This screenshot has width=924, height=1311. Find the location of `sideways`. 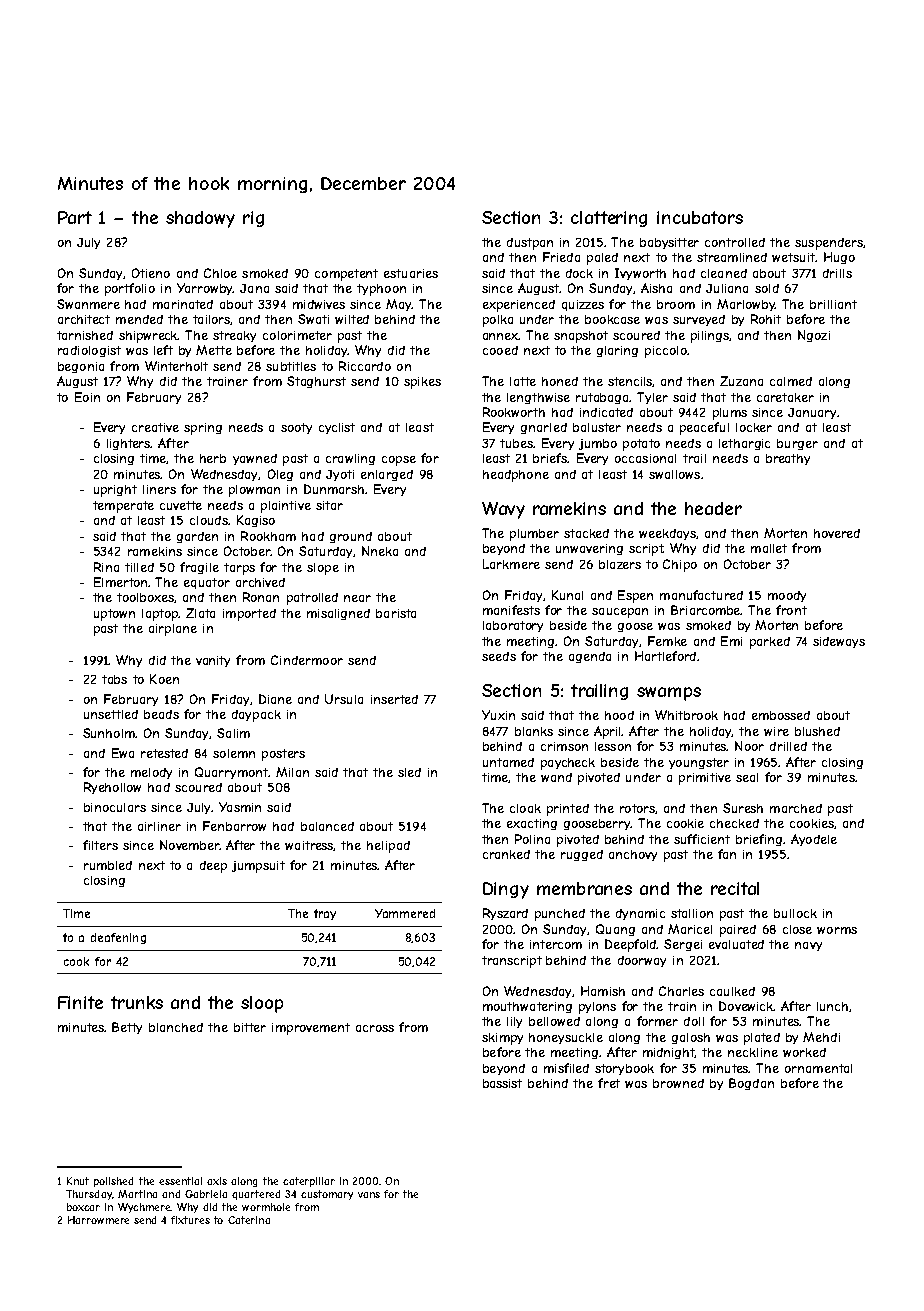

sideways is located at coordinates (839, 642).
